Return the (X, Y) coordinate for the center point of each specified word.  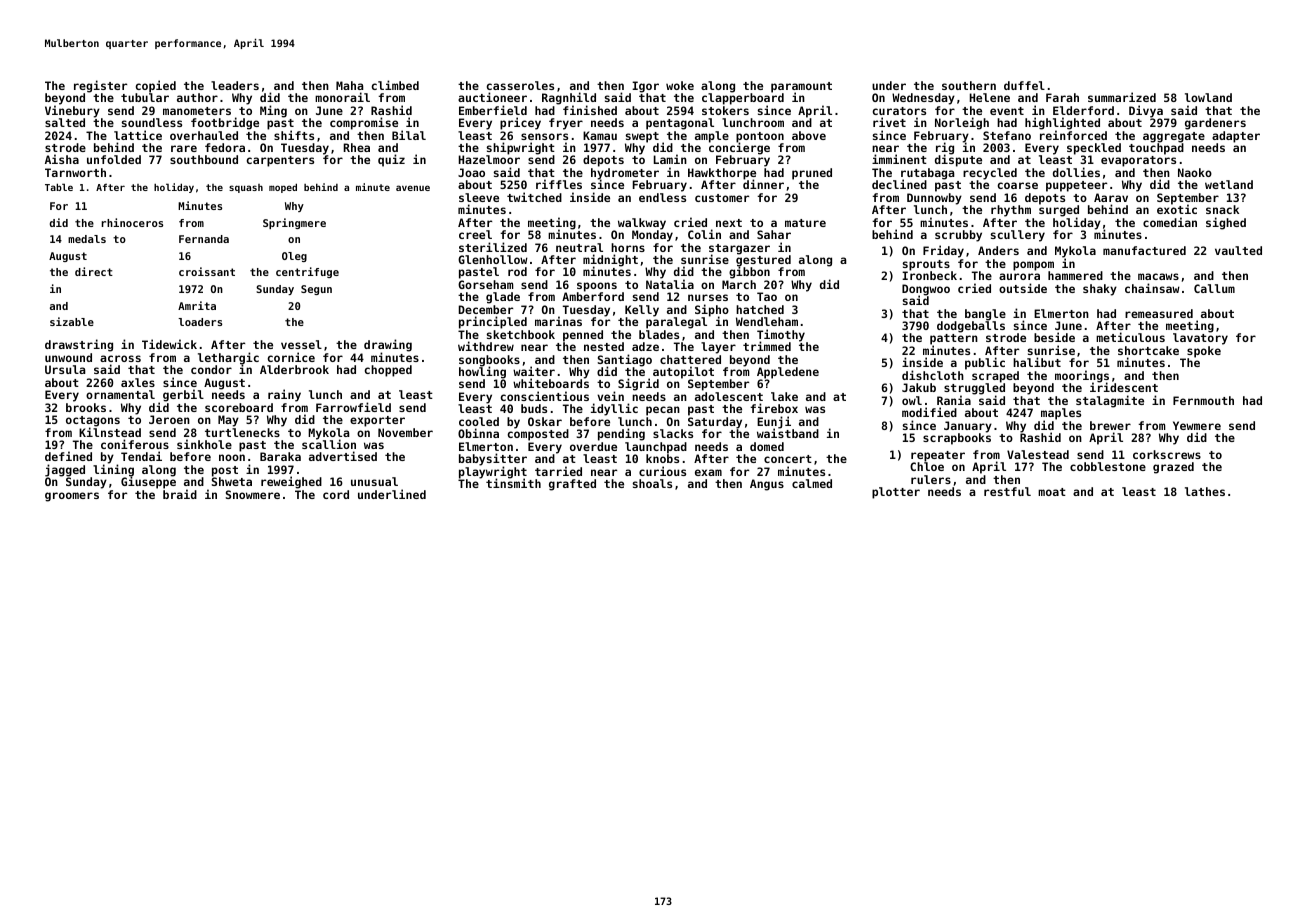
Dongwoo (926, 290)
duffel (1024, 85)
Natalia (670, 284)
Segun (316, 290)
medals (87, 239)
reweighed (291, 482)
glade (503, 298)
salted (65, 122)
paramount (801, 87)
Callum (1214, 288)
